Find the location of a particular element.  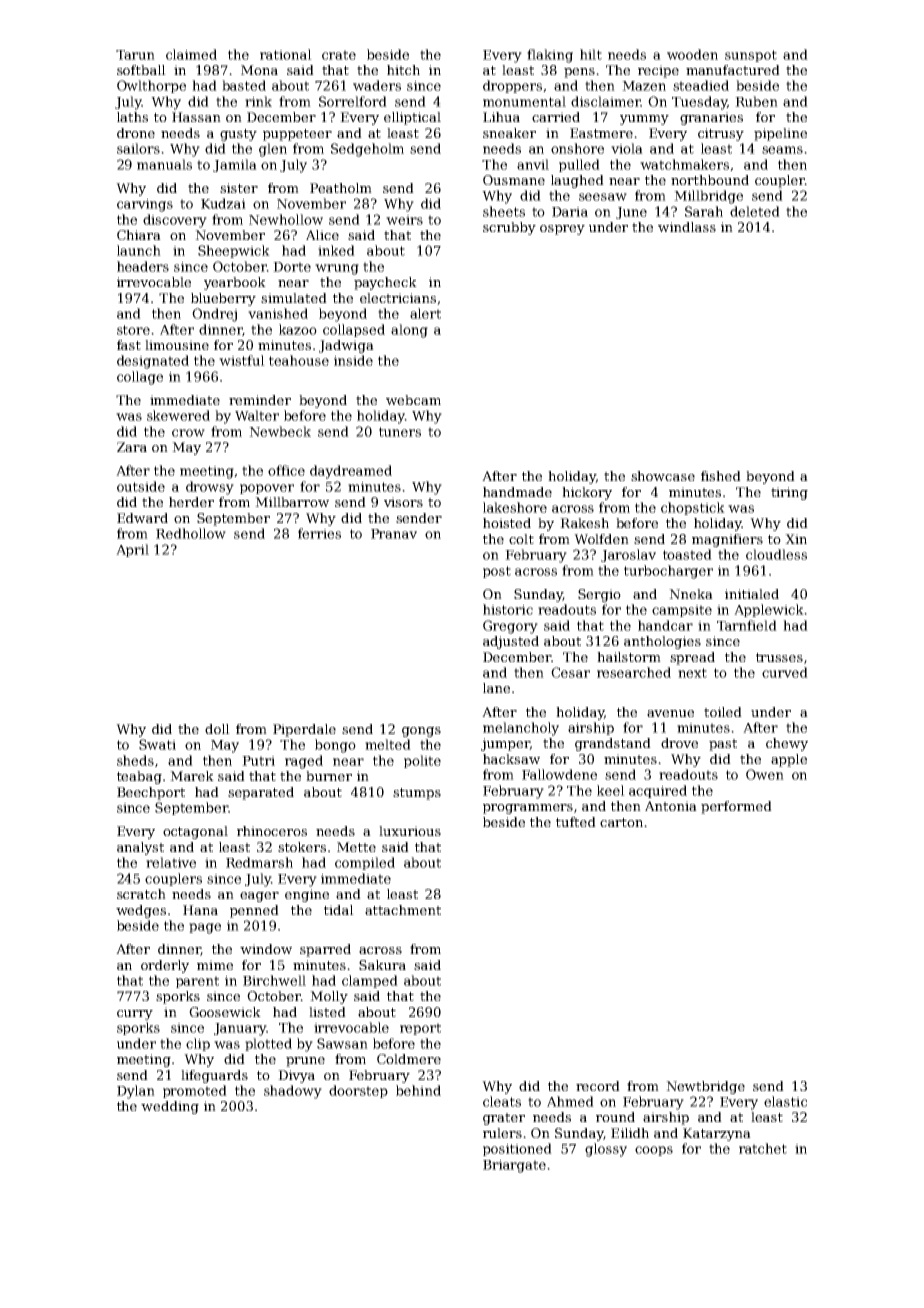

post is located at coordinates (497, 572).
